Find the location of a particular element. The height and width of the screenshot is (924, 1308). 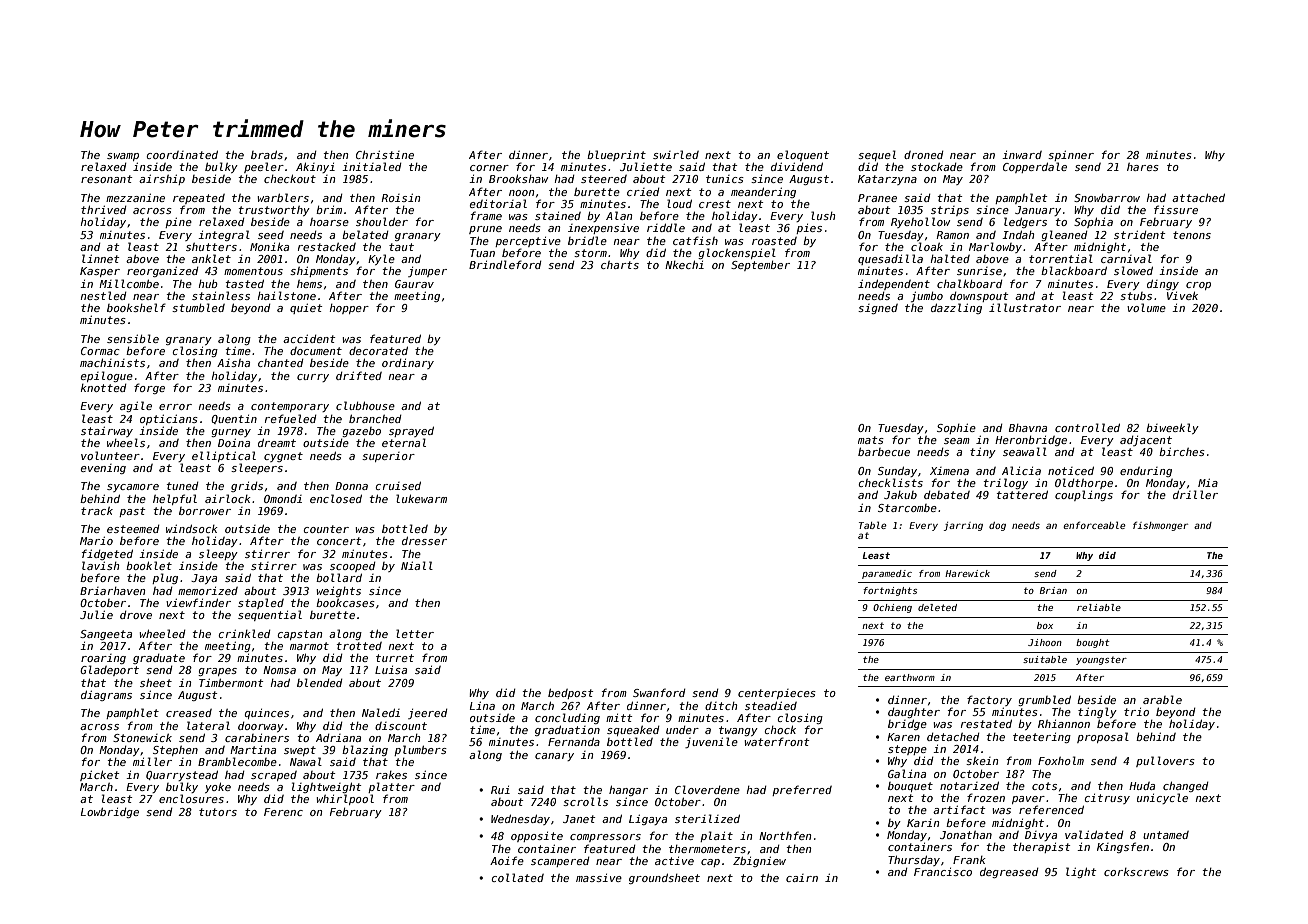

reliable is located at coordinates (1099, 607).
